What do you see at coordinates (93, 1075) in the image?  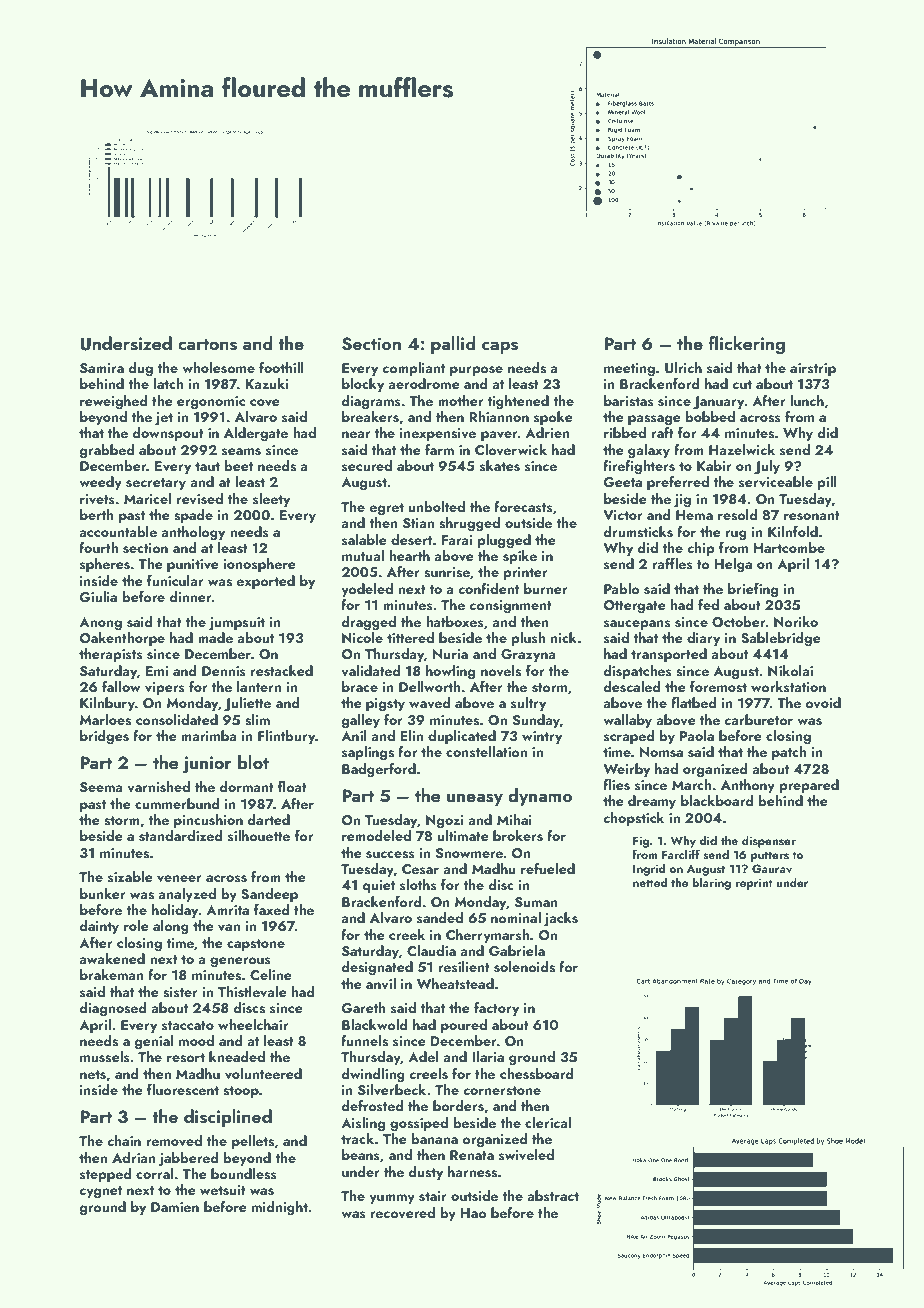 I see `nets` at bounding box center [93, 1075].
